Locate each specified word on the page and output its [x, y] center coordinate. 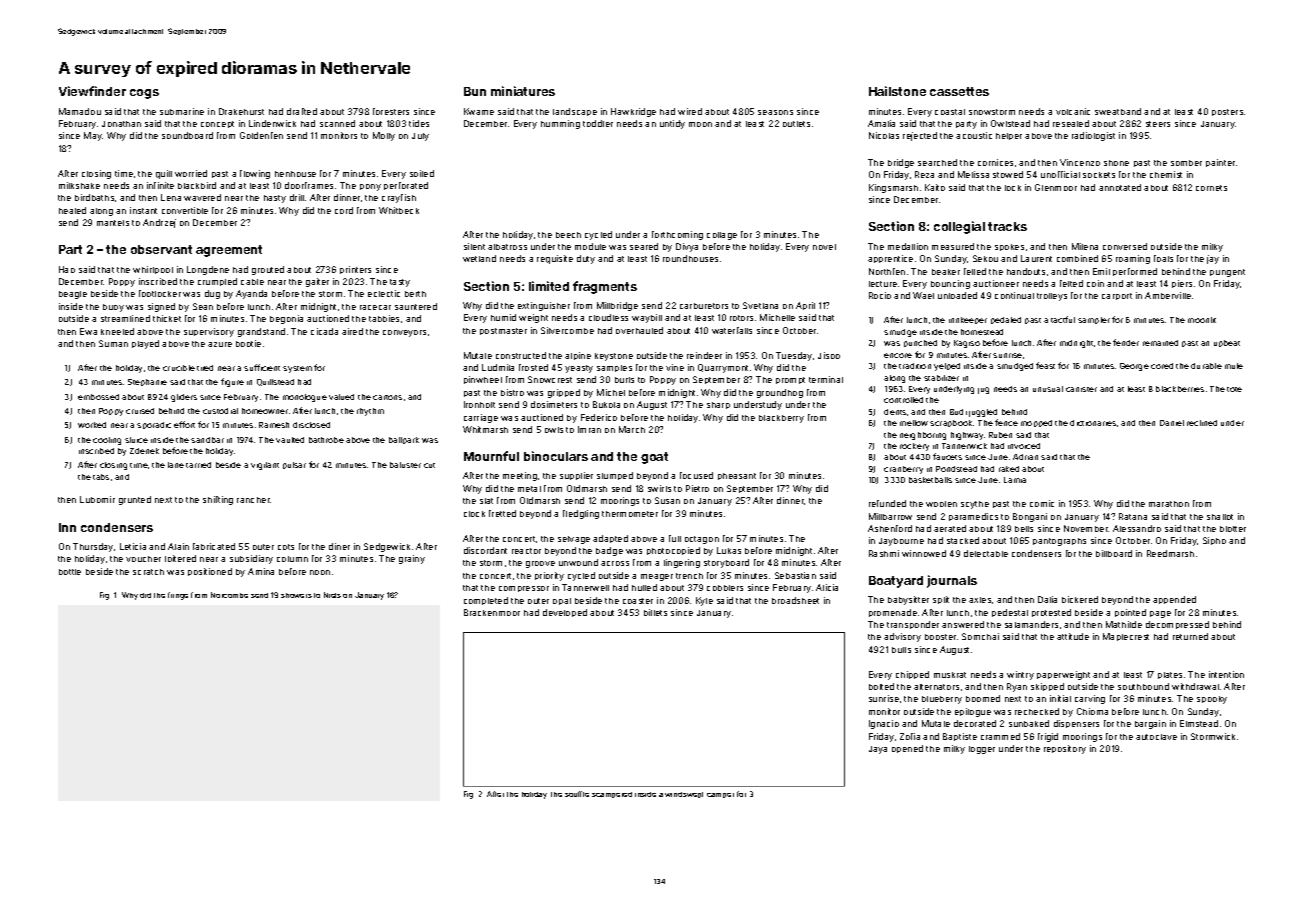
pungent [1227, 273]
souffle [577, 794]
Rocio [880, 295]
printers [355, 270]
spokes [1009, 247]
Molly [384, 136]
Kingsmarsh [893, 188]
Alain [178, 546]
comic [1042, 503]
